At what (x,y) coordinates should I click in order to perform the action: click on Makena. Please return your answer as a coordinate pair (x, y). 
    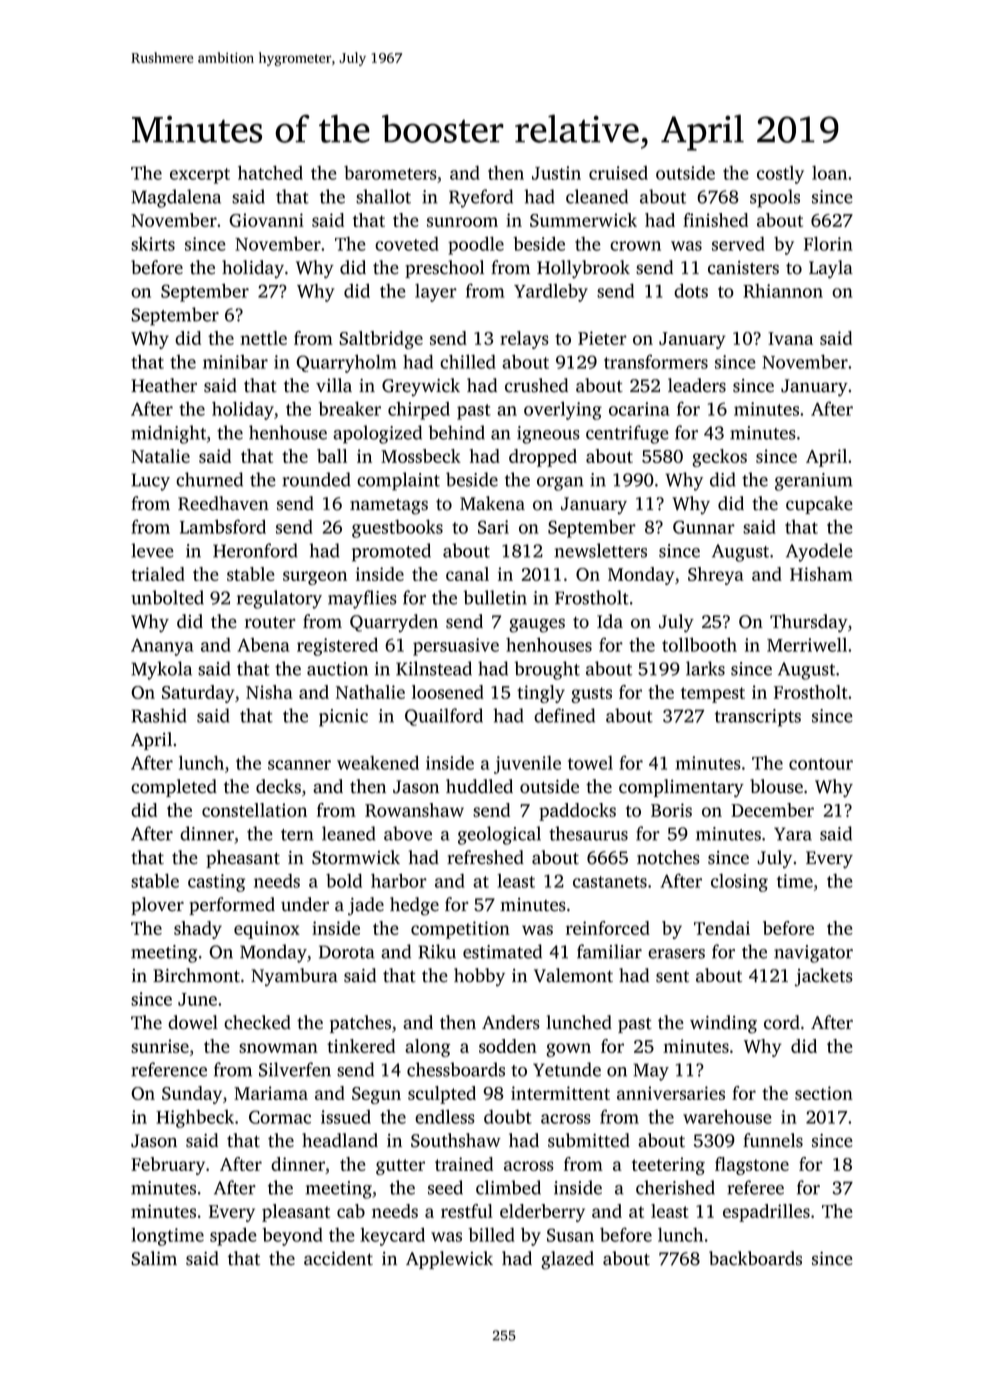
    Looking at the image, I should click on (492, 503).
